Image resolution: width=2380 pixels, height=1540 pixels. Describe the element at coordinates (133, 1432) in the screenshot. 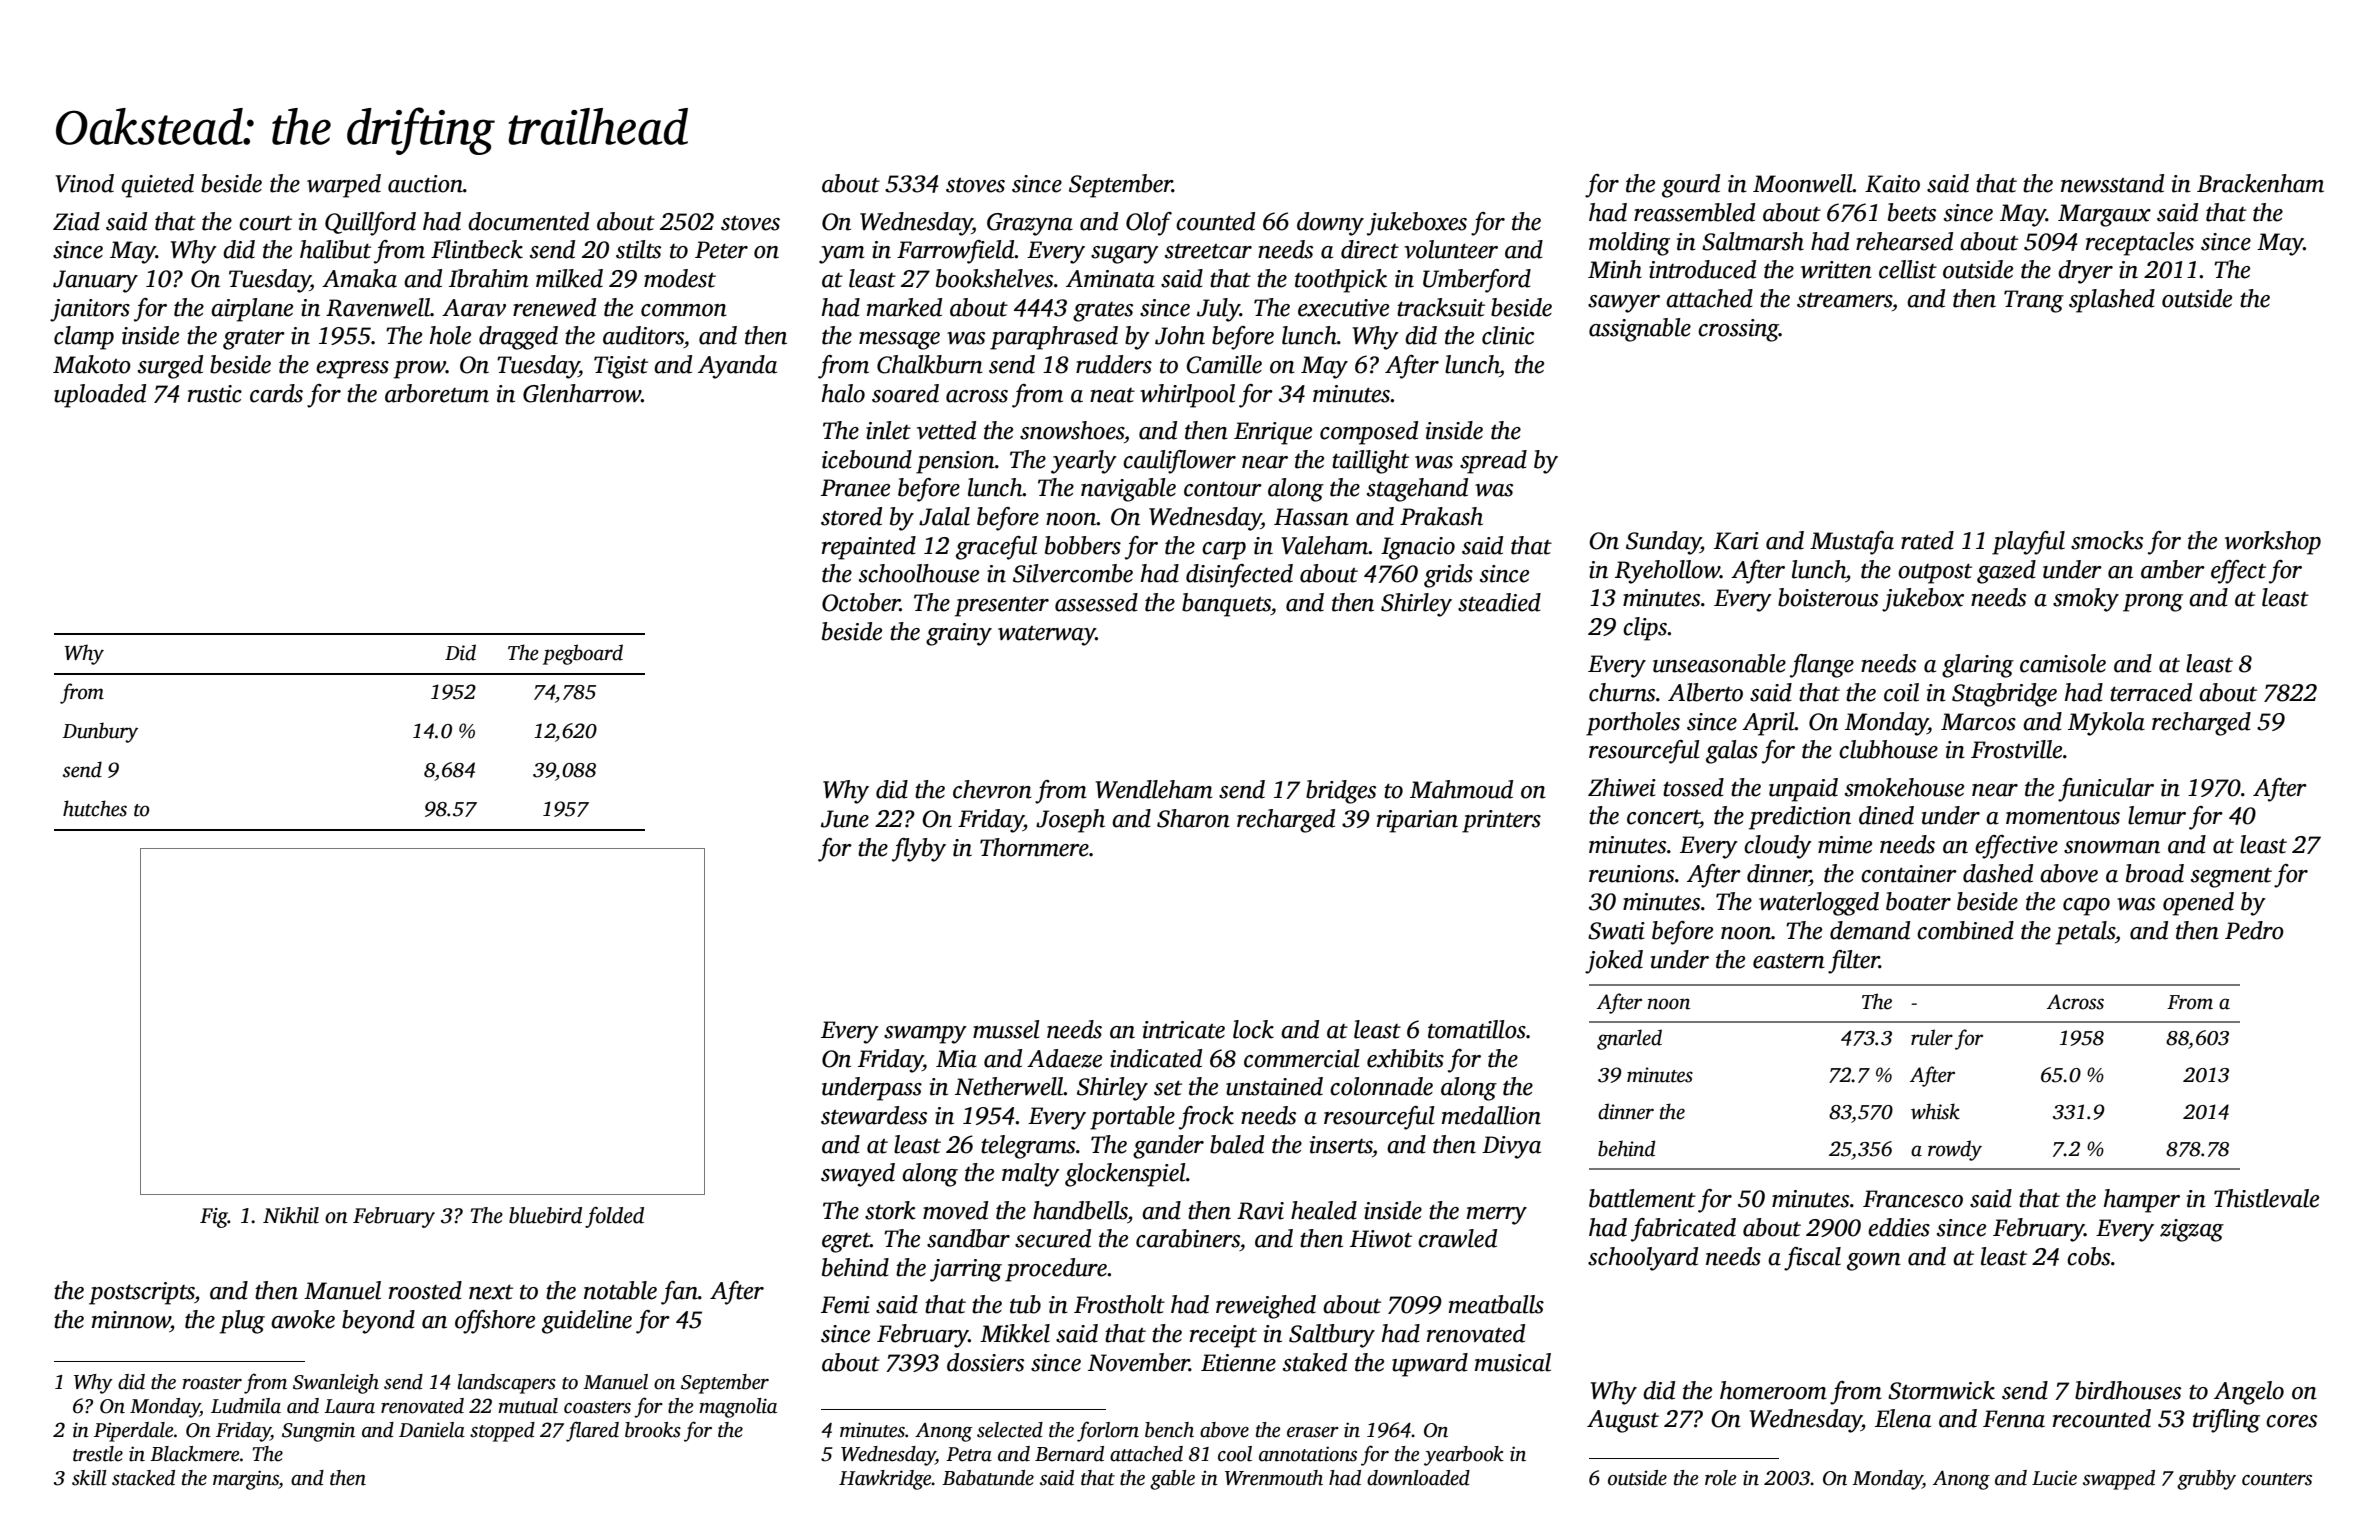

I see `Piperdale` at that location.
